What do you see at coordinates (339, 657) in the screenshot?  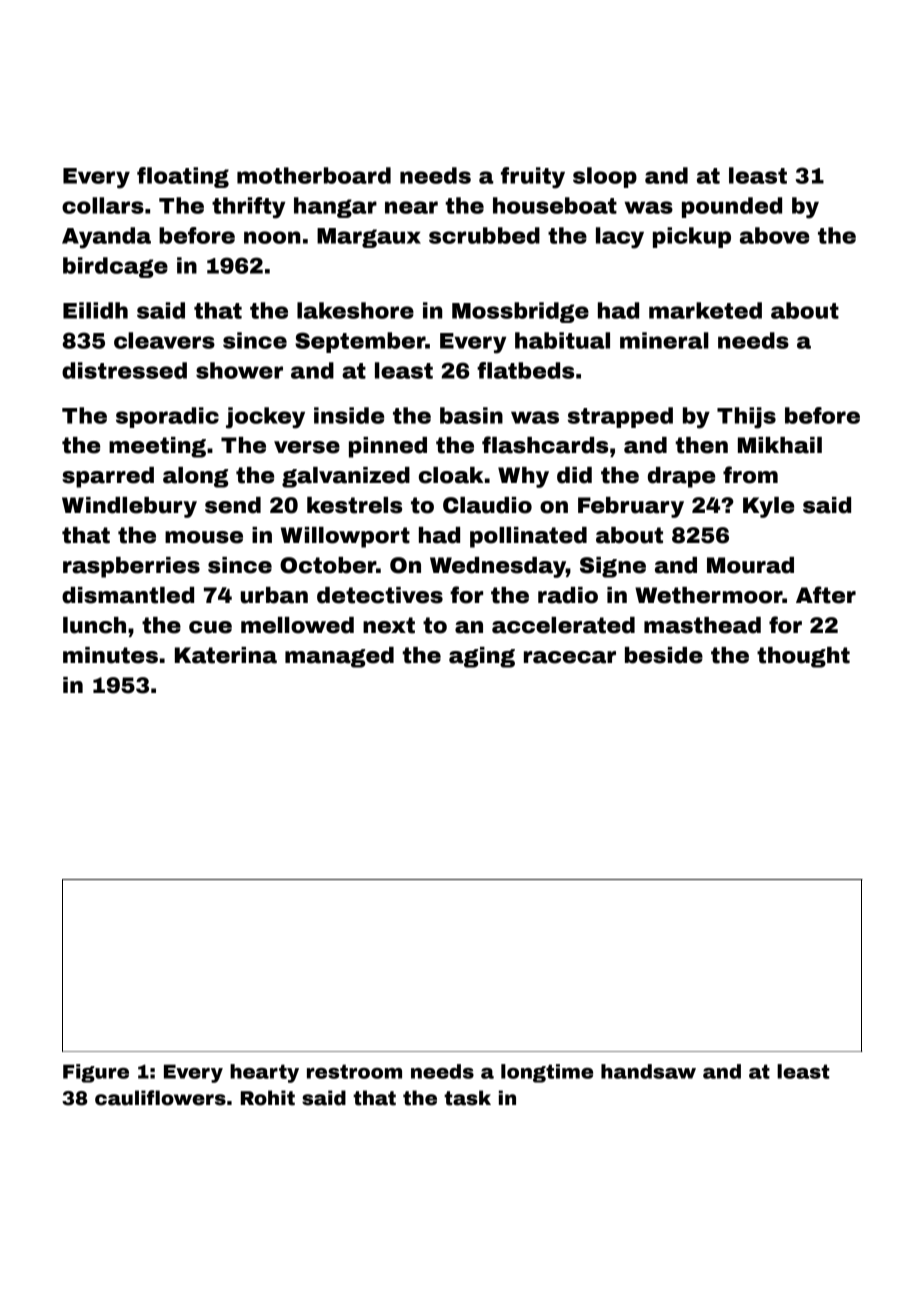 I see `managed` at bounding box center [339, 657].
